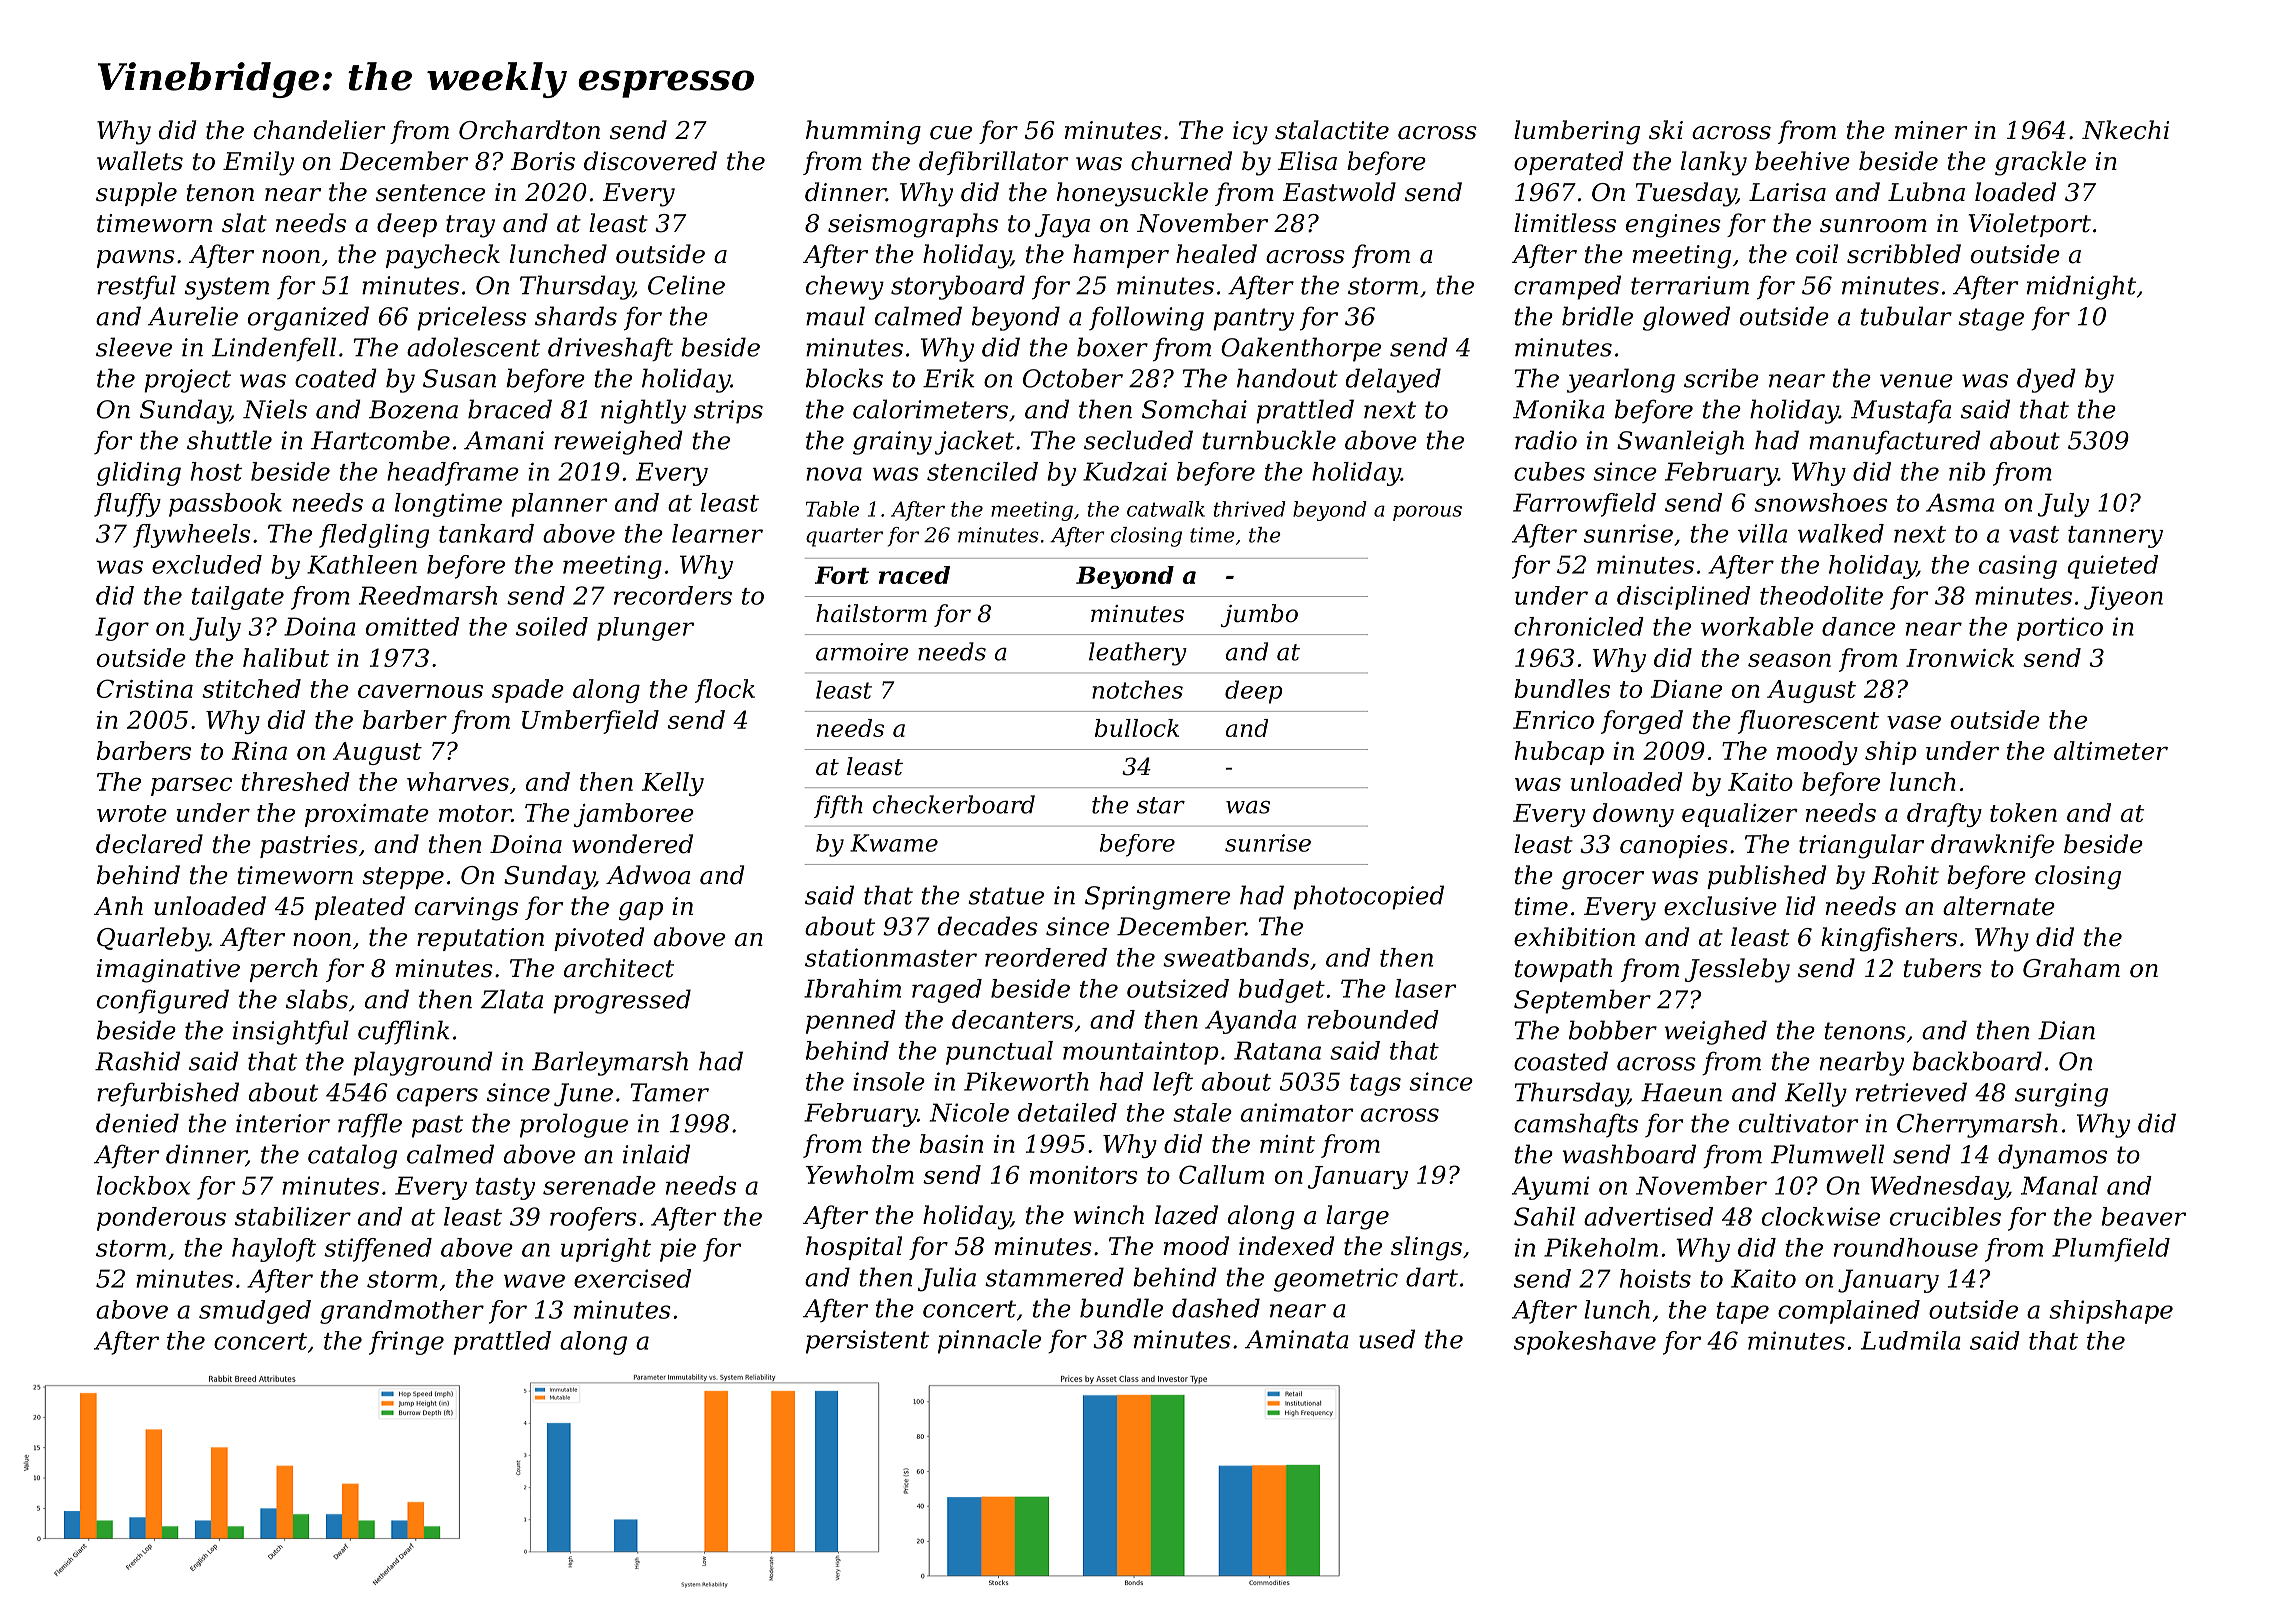  Describe the element at coordinates (255, 1312) in the screenshot. I see `smudged` at that location.
